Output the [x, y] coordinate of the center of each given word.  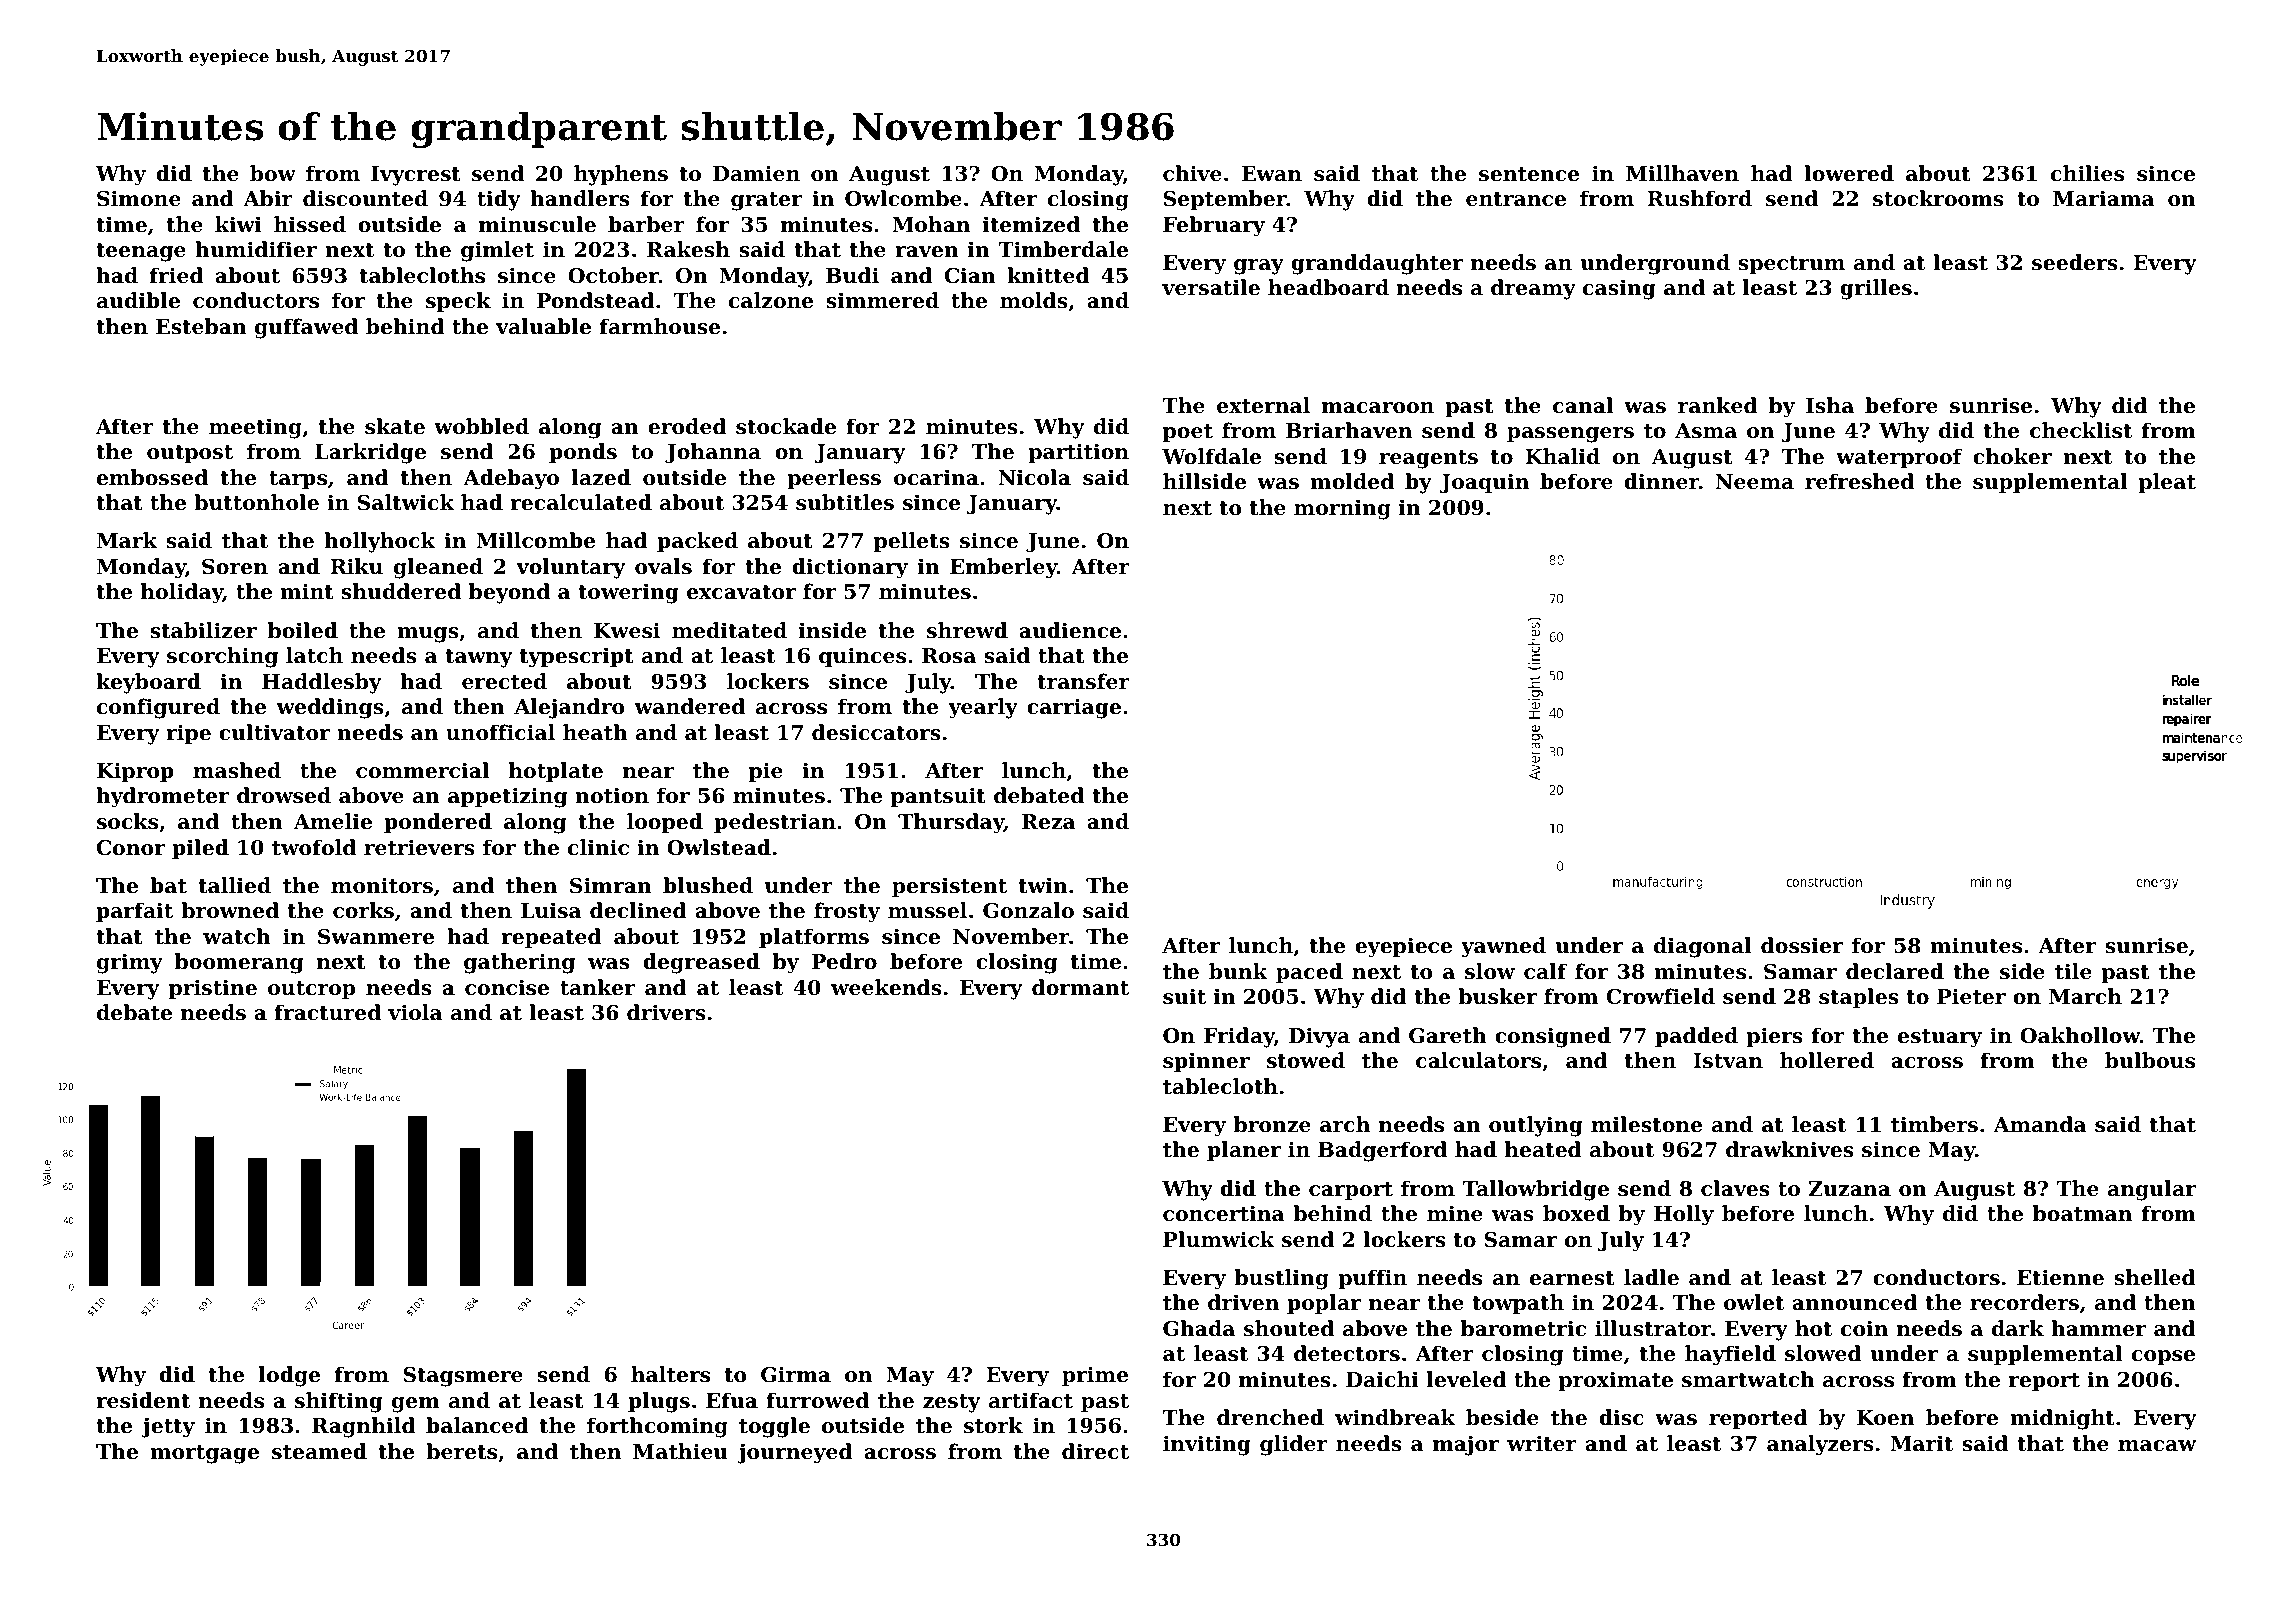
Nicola [1034, 477]
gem [416, 1405]
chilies [2087, 173]
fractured [327, 1012]
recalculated [581, 502]
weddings [330, 708]
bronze [1272, 1124]
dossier [1802, 945]
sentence [1529, 174]
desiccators [876, 732]
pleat [2167, 483]
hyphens [621, 175]
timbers [1934, 1124]
